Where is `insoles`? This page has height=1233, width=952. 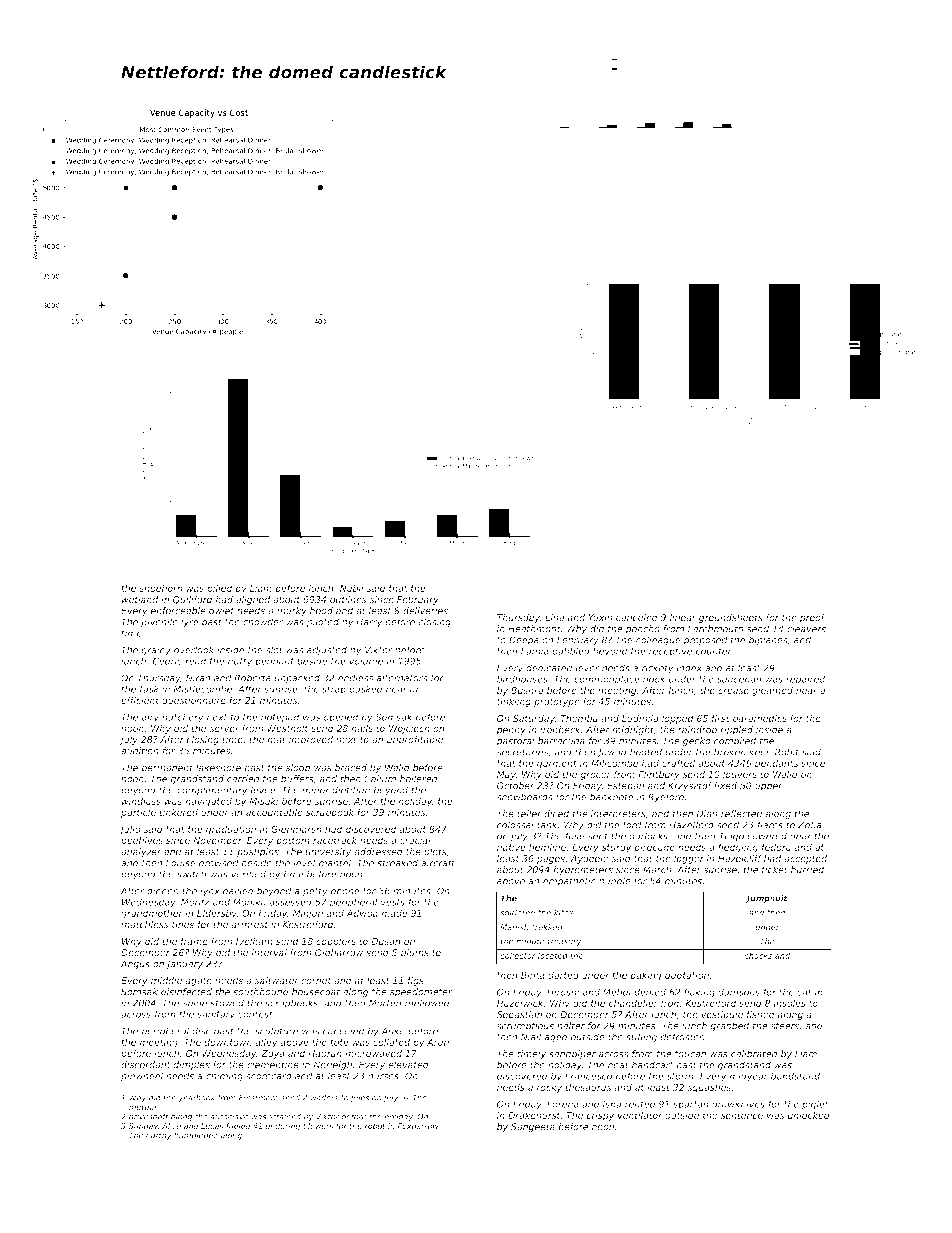 insoles is located at coordinates (790, 1003).
